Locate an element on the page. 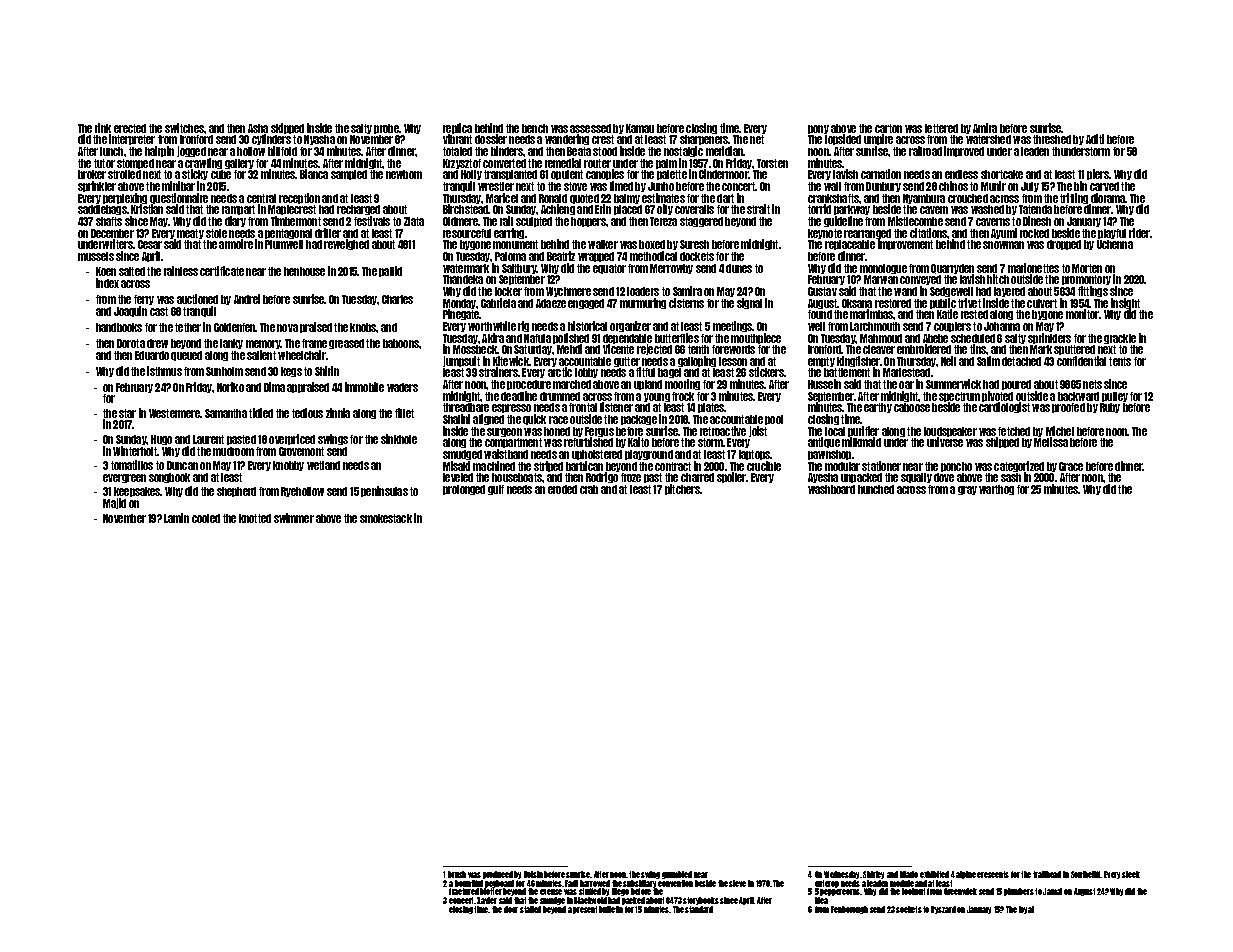 The height and width of the page is (952, 1233). warthog is located at coordinates (996, 490).
